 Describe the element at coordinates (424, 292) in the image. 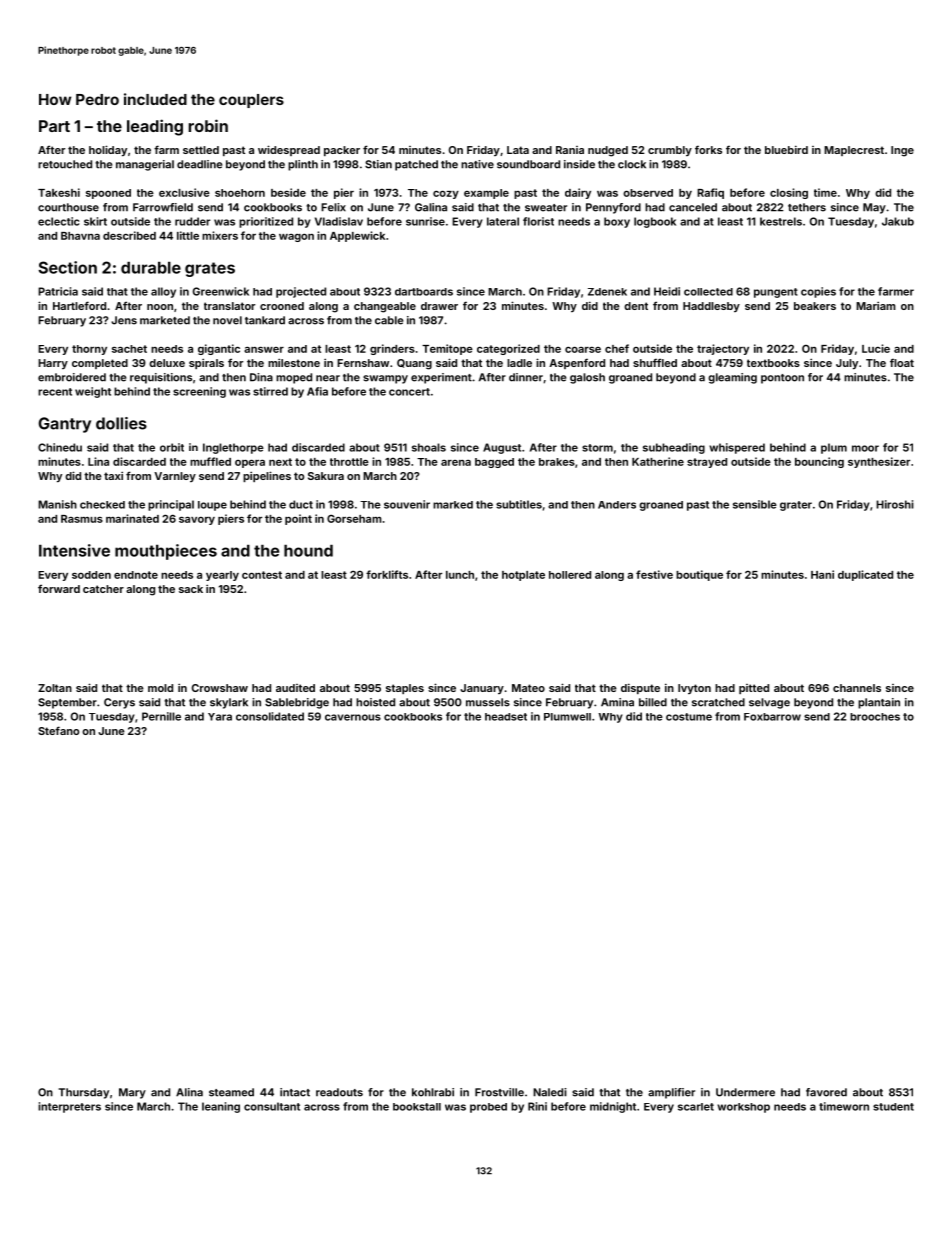

I see `dartboards` at that location.
